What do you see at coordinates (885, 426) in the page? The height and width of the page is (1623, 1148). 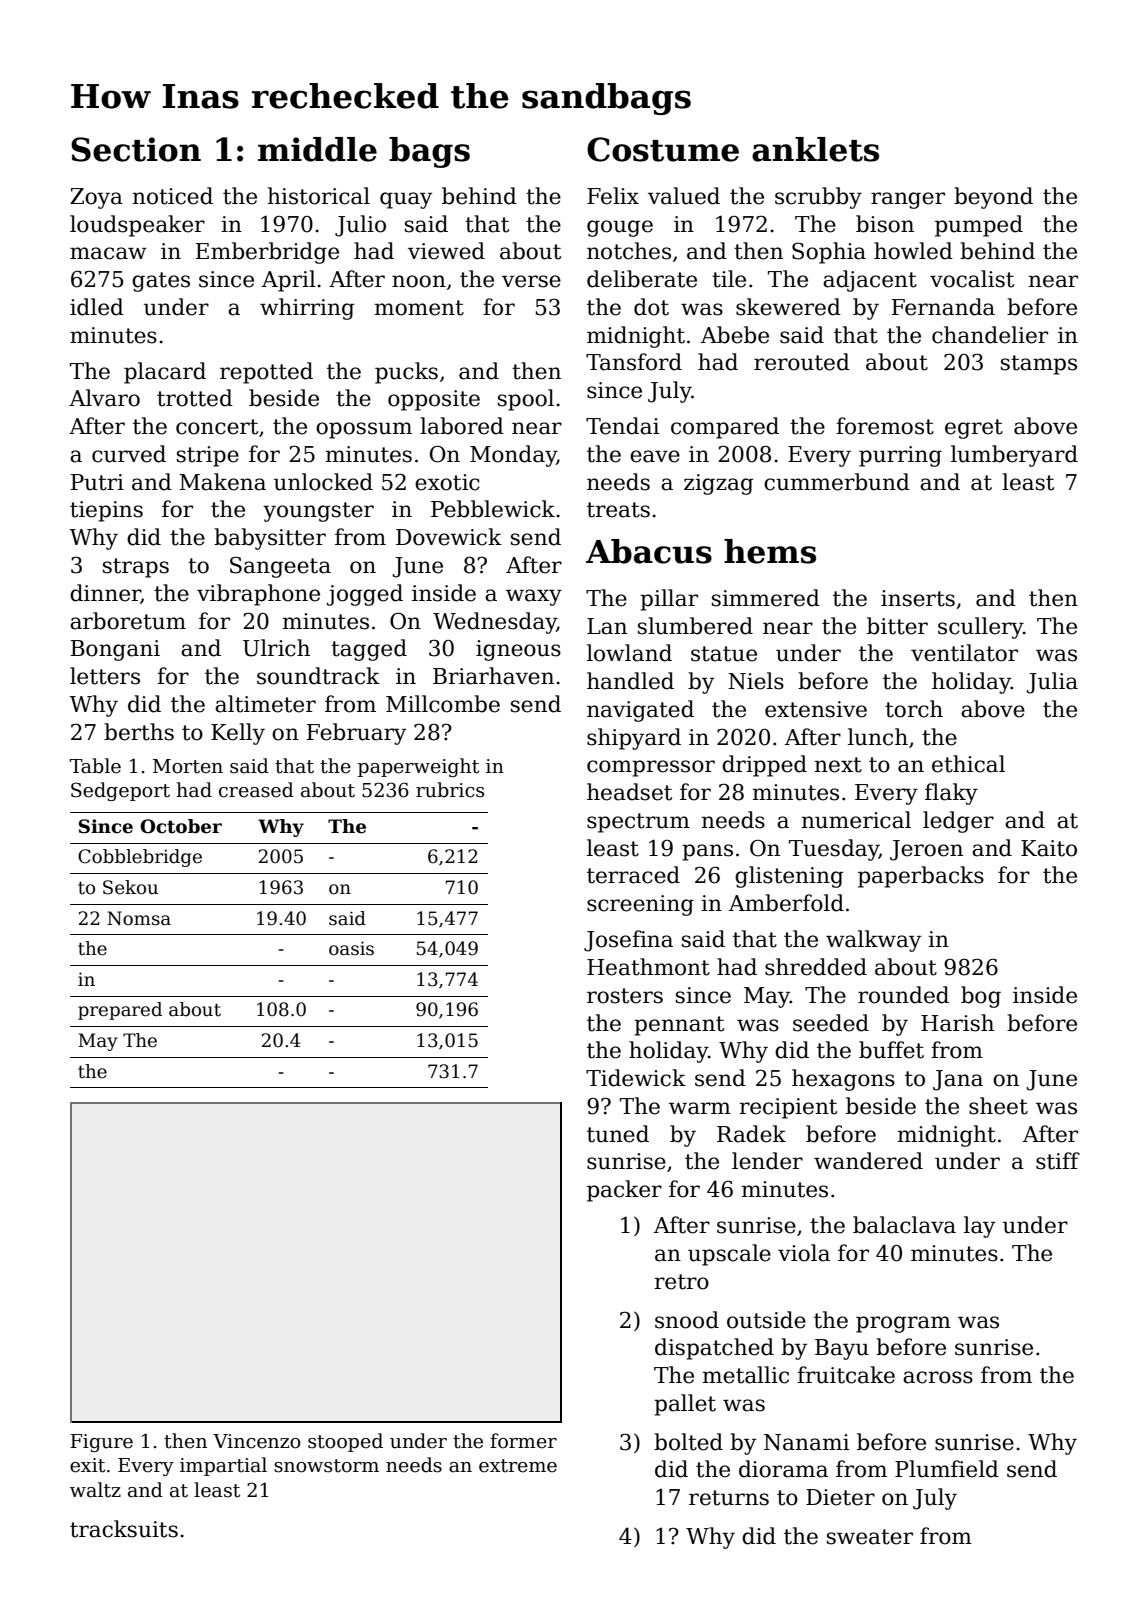 I see `foremost` at bounding box center [885, 426].
